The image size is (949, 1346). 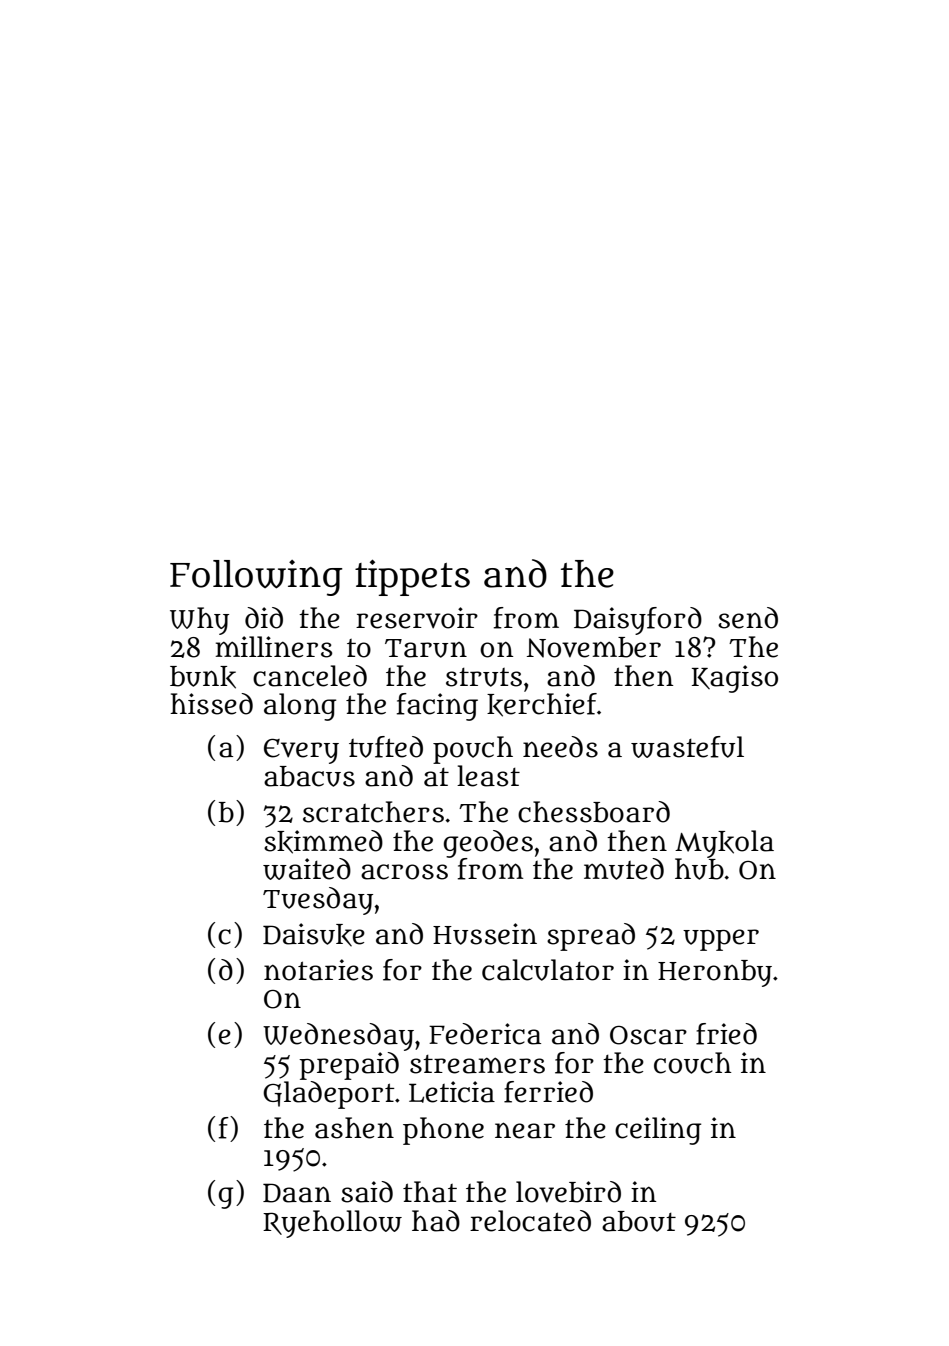 What do you see at coordinates (477, 1064) in the screenshot?
I see `streamers` at bounding box center [477, 1064].
